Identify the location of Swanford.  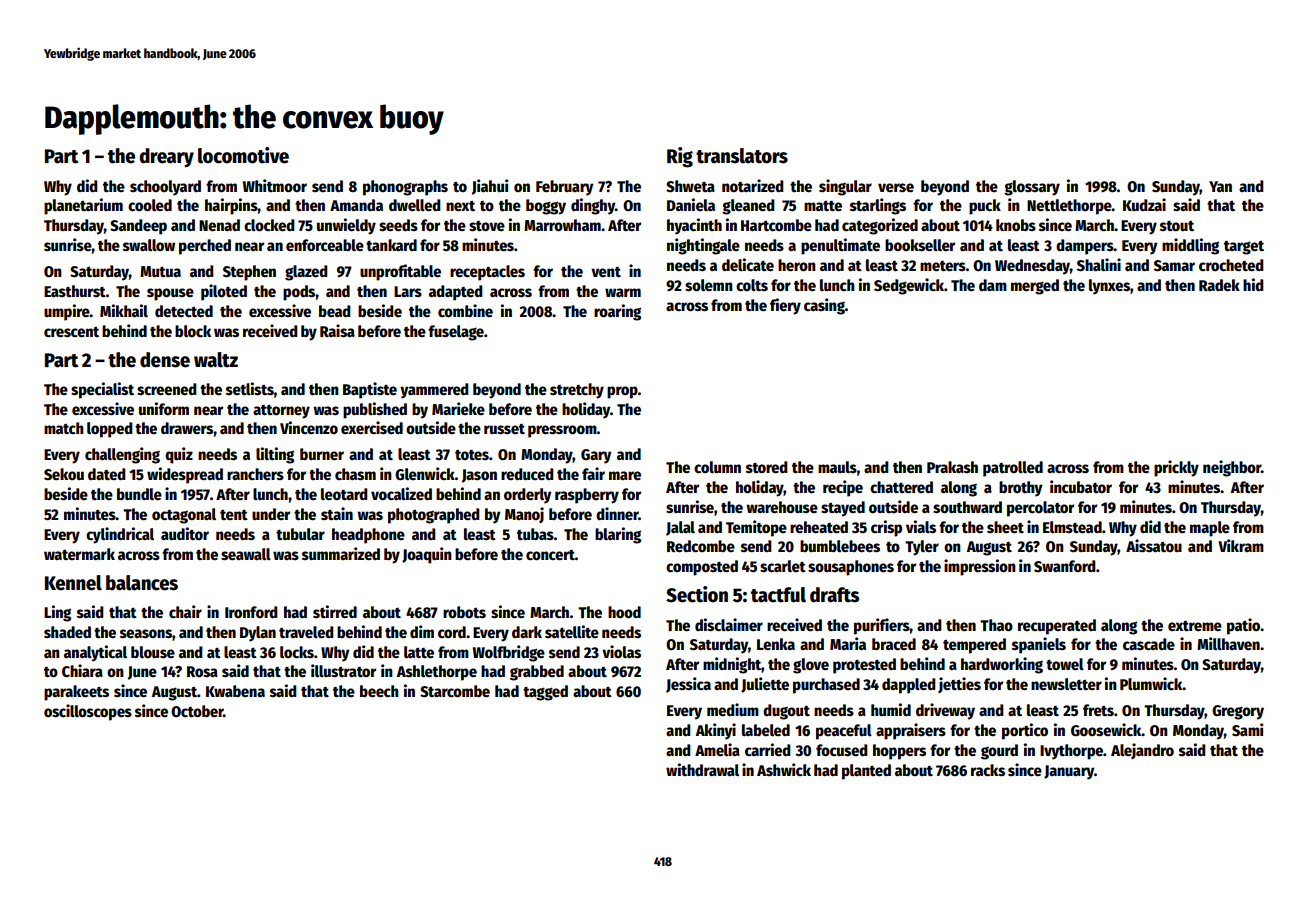
(1065, 566).
